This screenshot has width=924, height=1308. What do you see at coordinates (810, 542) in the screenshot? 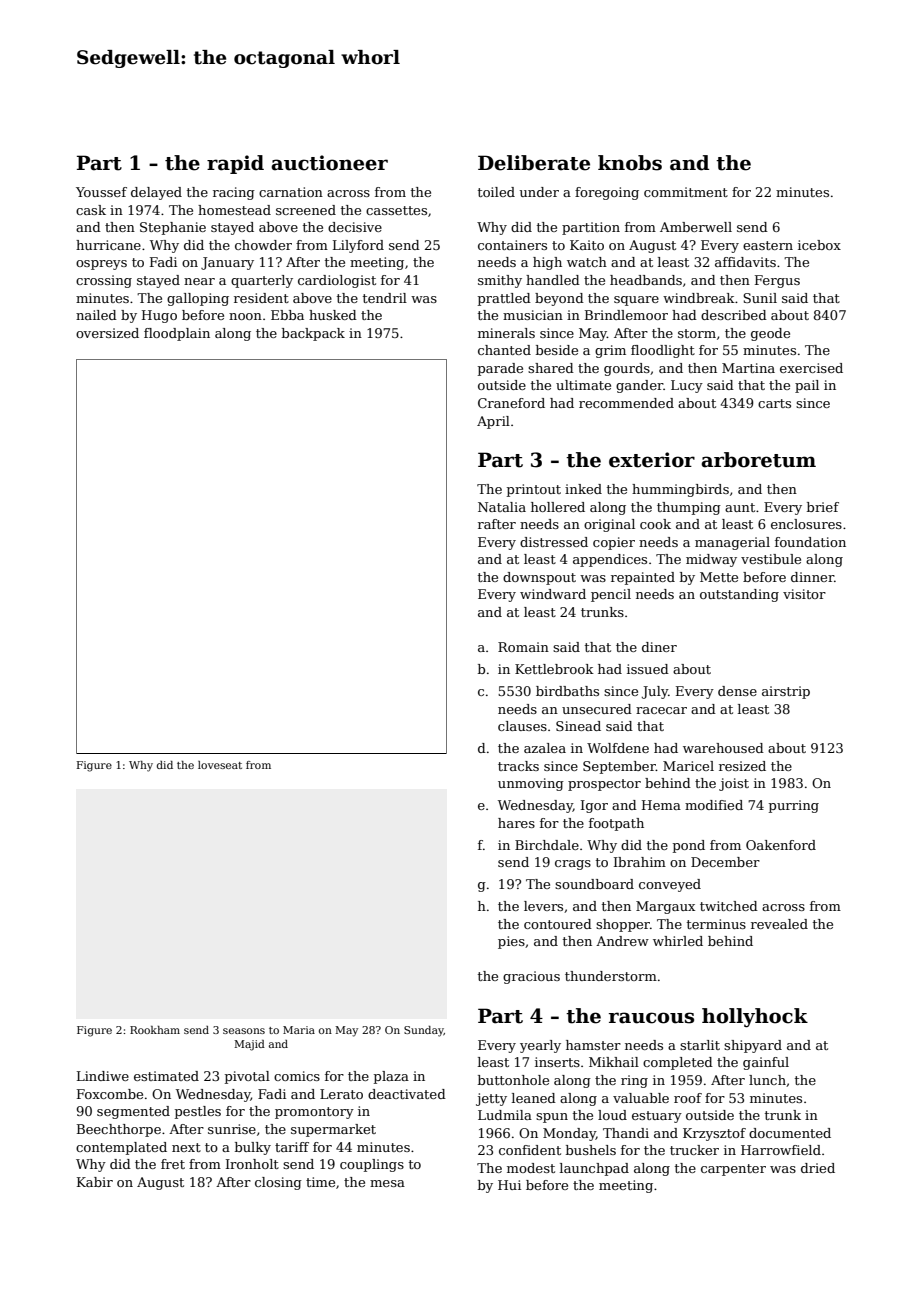
I see `foundation` at bounding box center [810, 542].
